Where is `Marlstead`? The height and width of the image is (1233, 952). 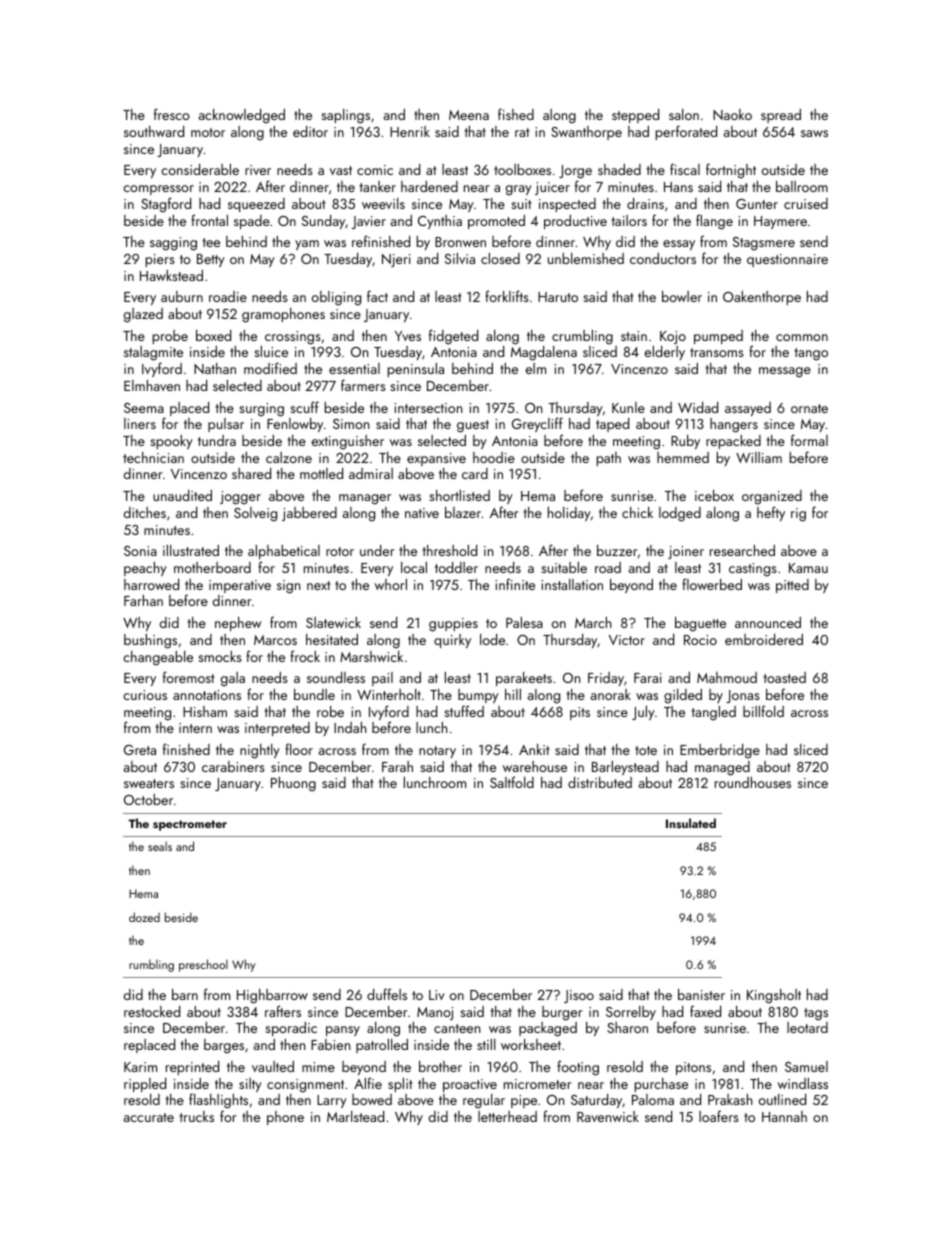
Marlstead is located at coordinates (355, 1116).
